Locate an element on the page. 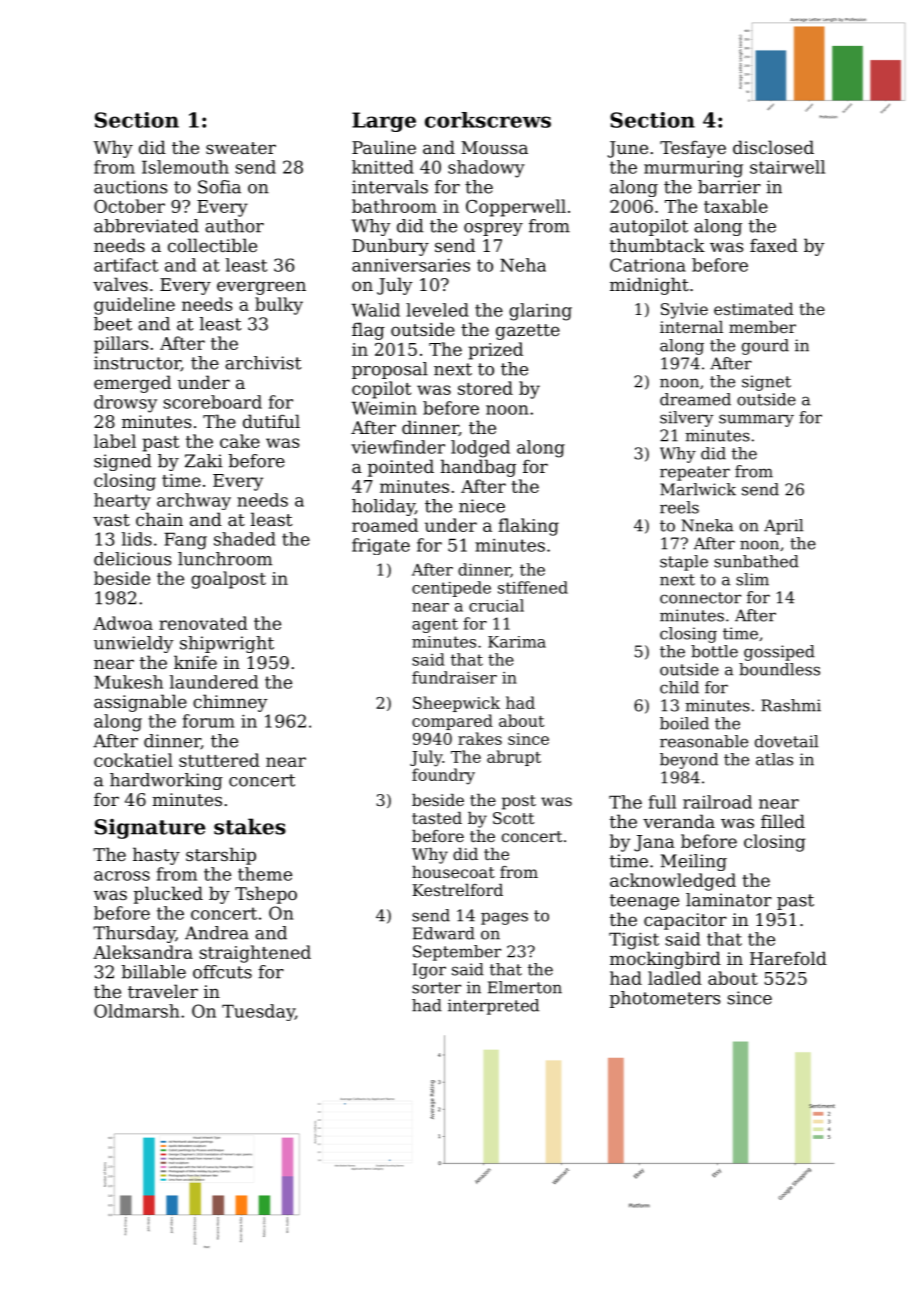  interpreted is located at coordinates (493, 1007).
